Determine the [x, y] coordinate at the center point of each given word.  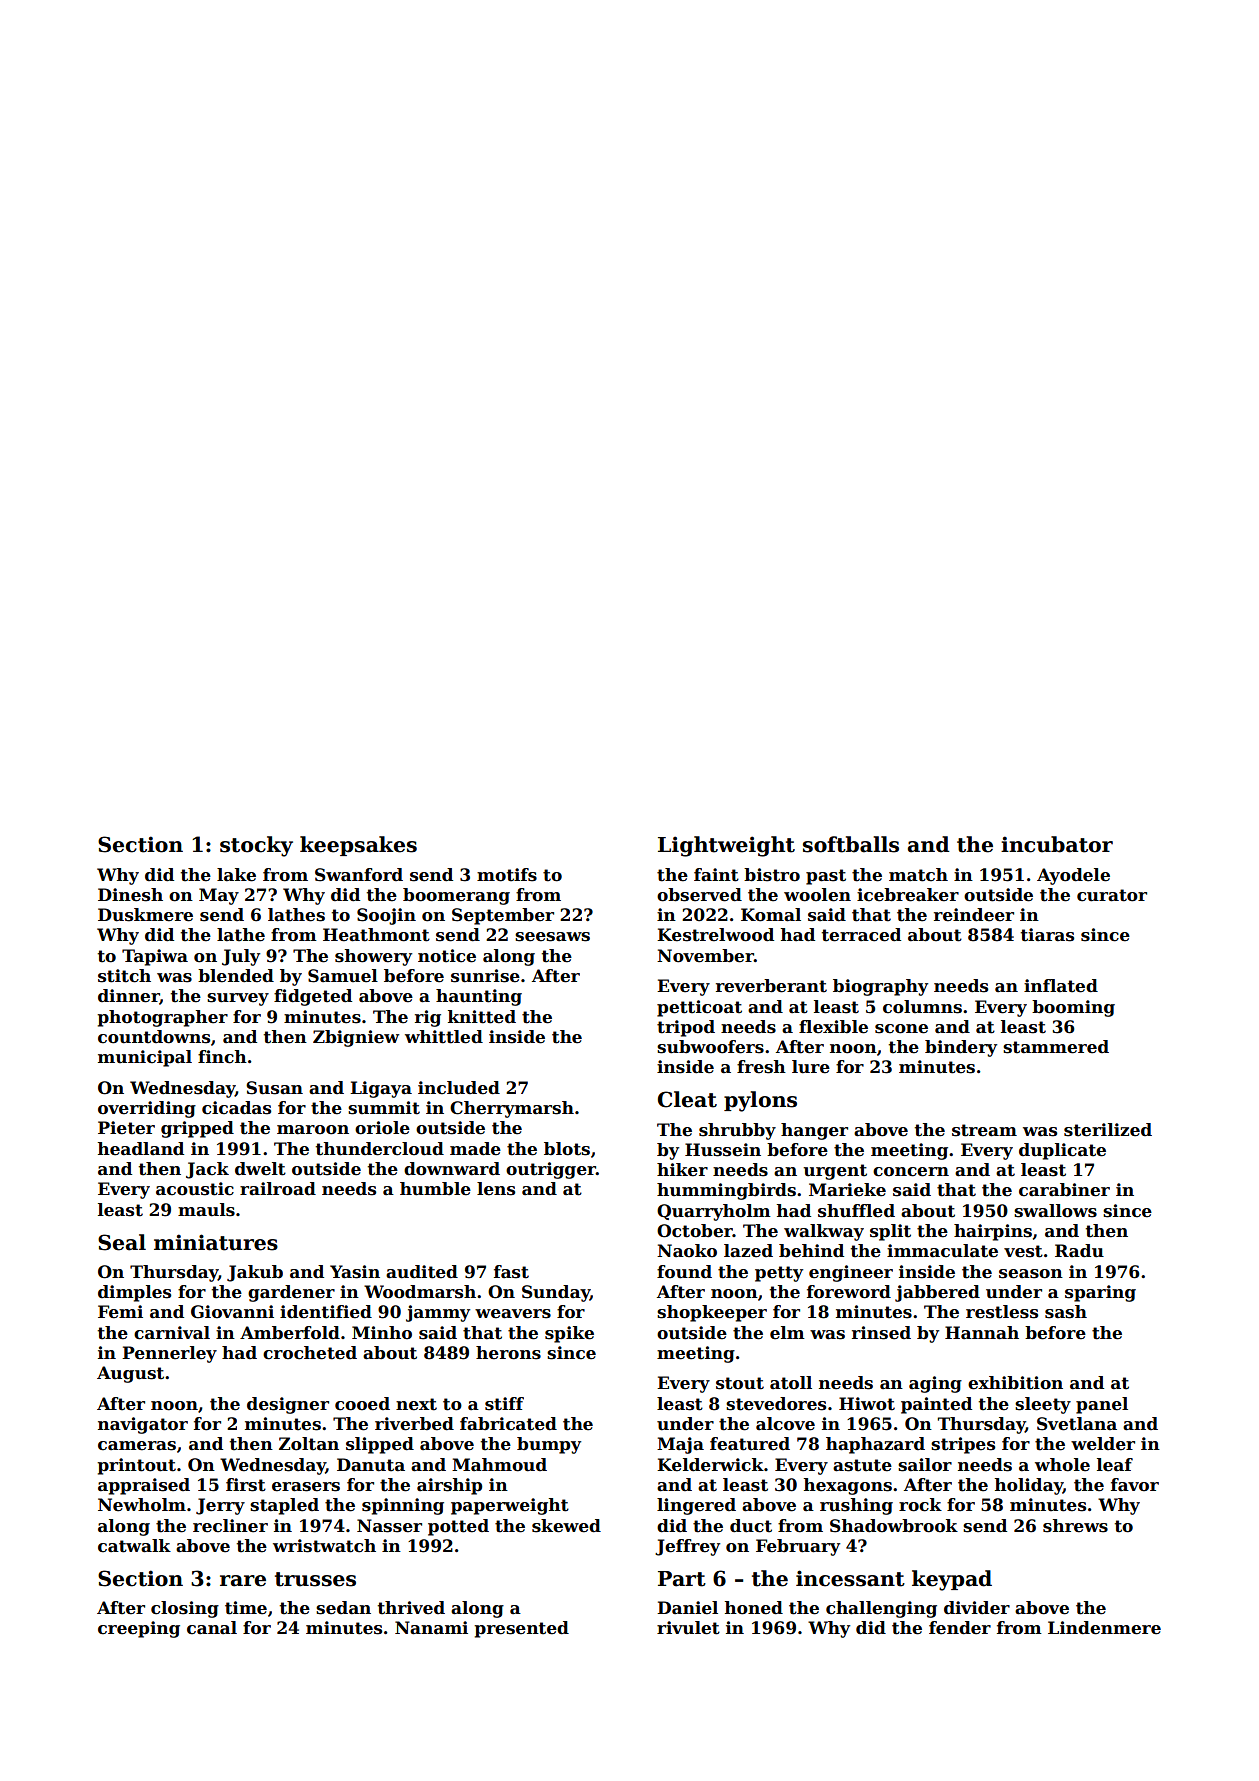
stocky [256, 846]
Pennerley [169, 1354]
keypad [952, 1580]
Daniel [687, 1608]
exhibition [1015, 1383]
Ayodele [1073, 876]
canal [212, 1628]
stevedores [776, 1404]
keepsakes [358, 846]
